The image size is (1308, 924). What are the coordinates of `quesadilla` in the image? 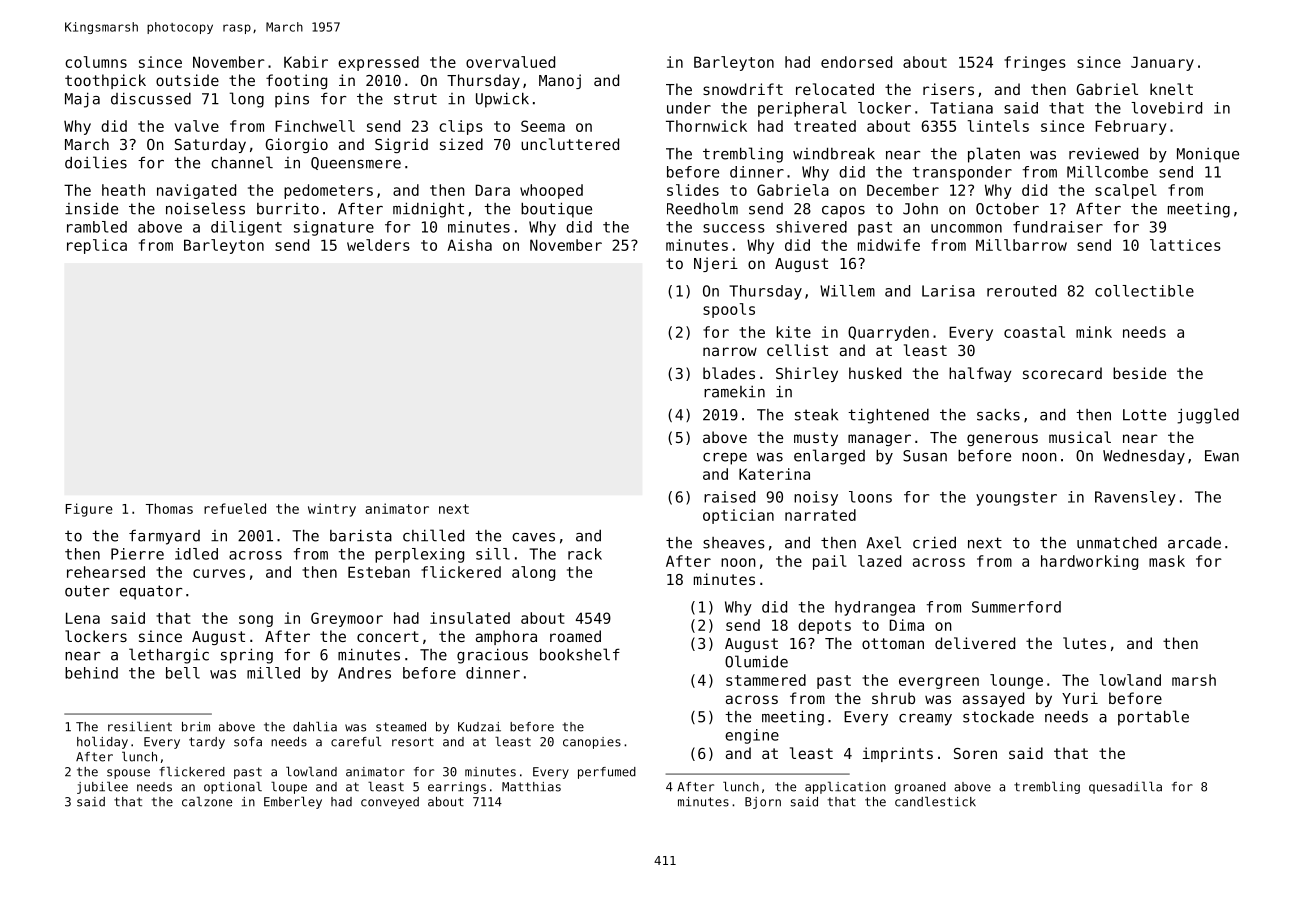 It's located at (1125, 787).
